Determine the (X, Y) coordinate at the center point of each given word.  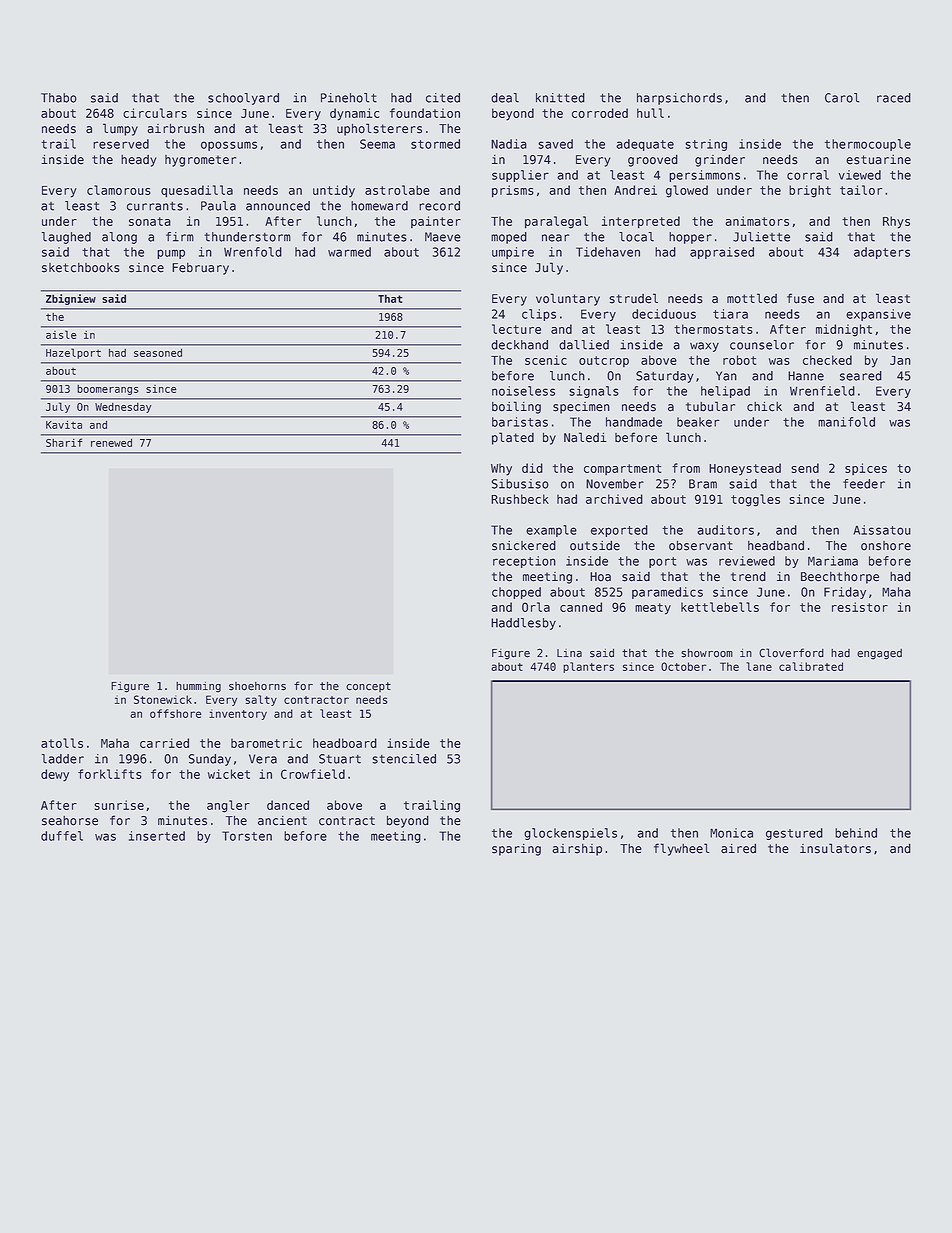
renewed (111, 443)
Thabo (59, 98)
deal (505, 98)
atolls (62, 743)
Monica (731, 833)
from (686, 468)
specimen (581, 408)
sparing (516, 850)
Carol (842, 98)
